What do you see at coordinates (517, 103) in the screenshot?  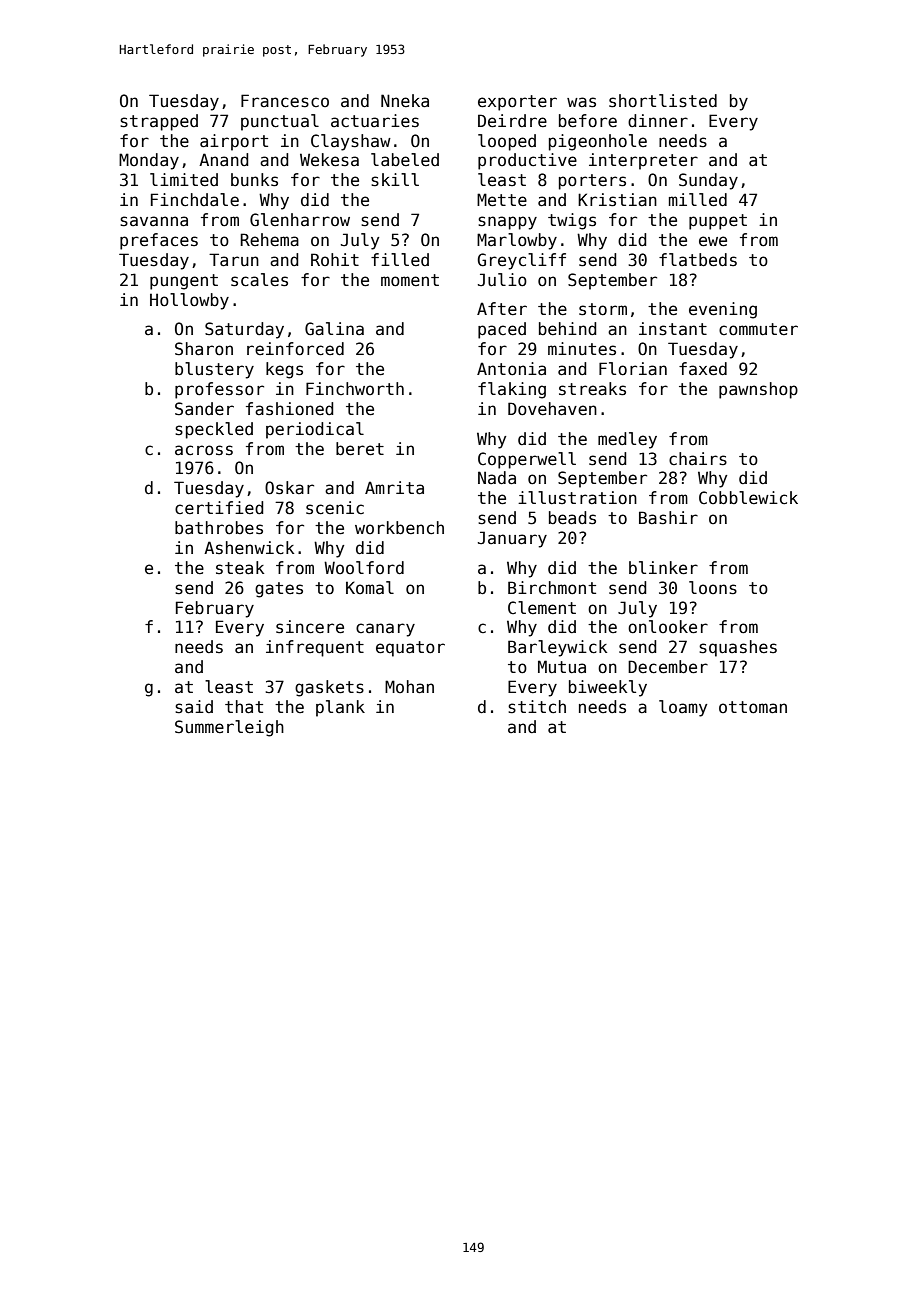 I see `exporter` at bounding box center [517, 103].
